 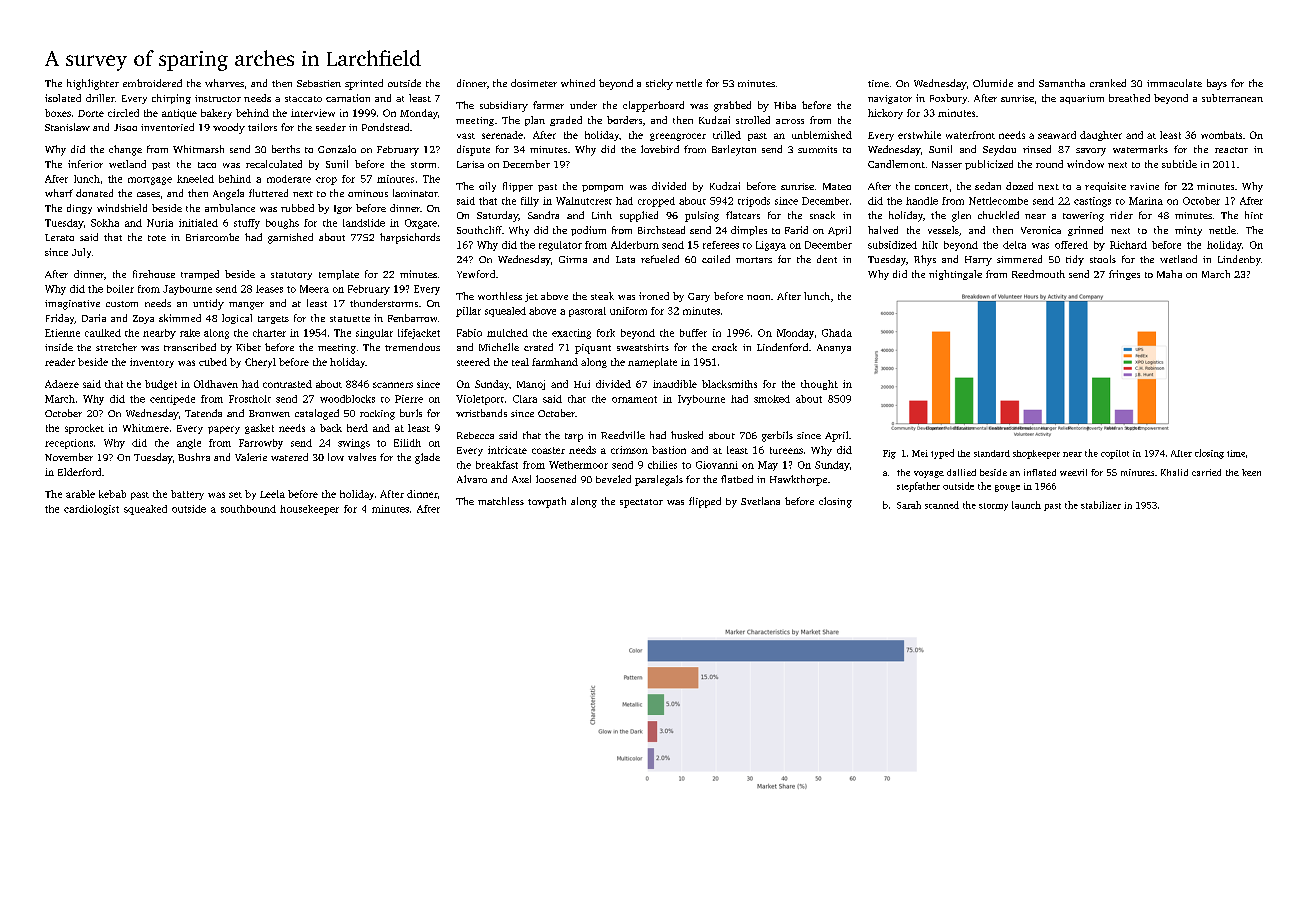 I want to click on hint, so click(x=1254, y=215).
